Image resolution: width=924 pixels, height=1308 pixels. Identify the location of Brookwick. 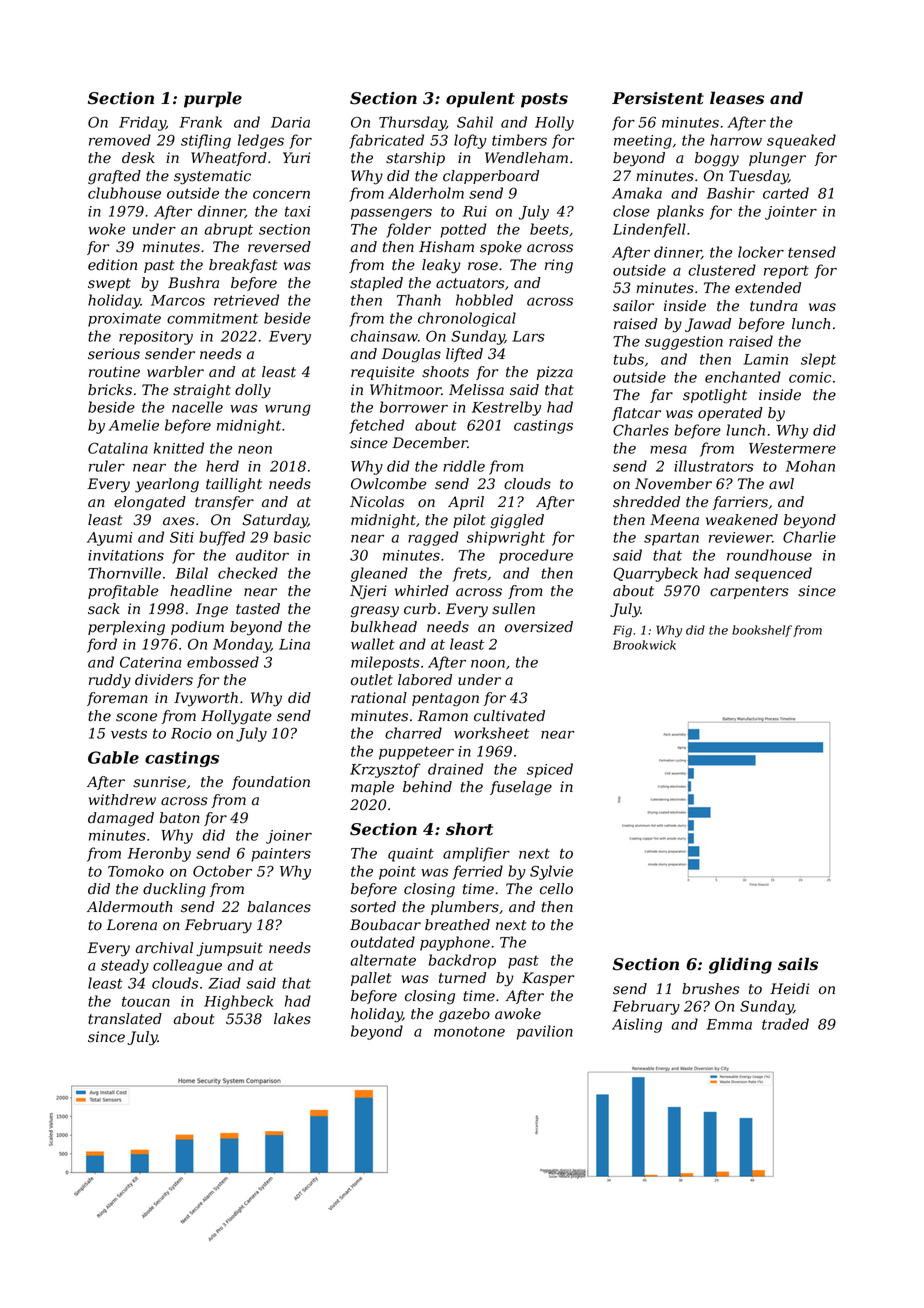
(644, 645).
